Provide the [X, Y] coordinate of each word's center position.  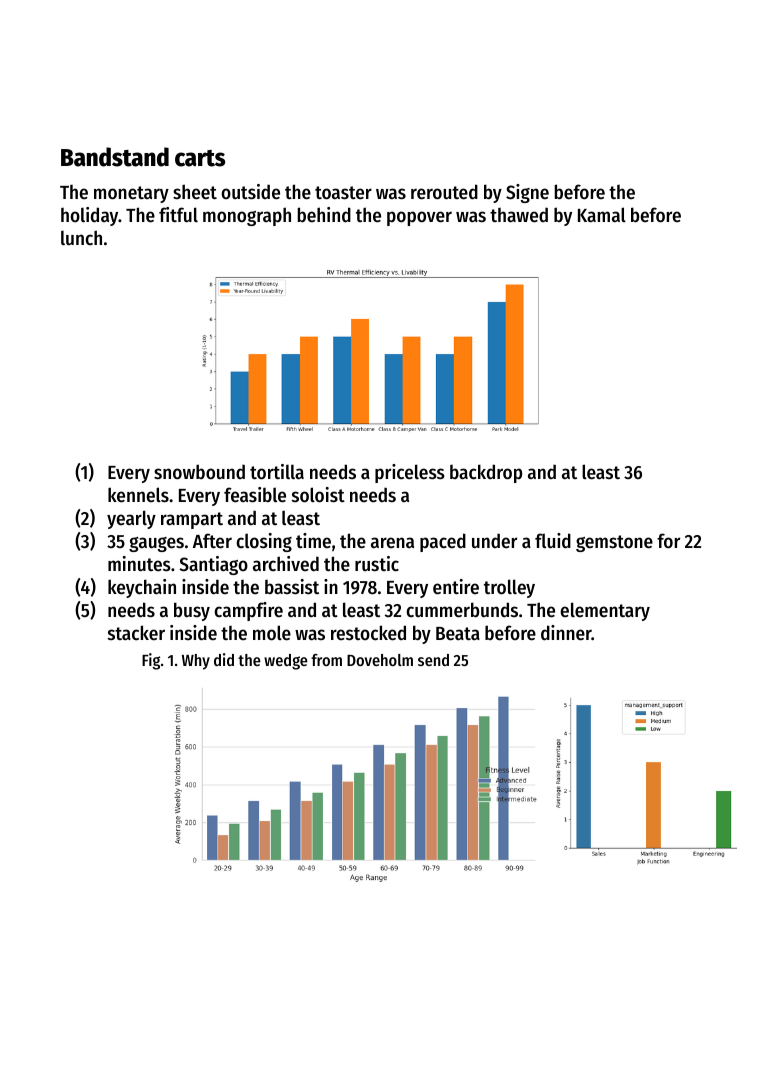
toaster [343, 193]
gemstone [614, 543]
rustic [377, 564]
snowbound [199, 472]
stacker [136, 633]
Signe [527, 193]
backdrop [486, 473]
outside [250, 192]
